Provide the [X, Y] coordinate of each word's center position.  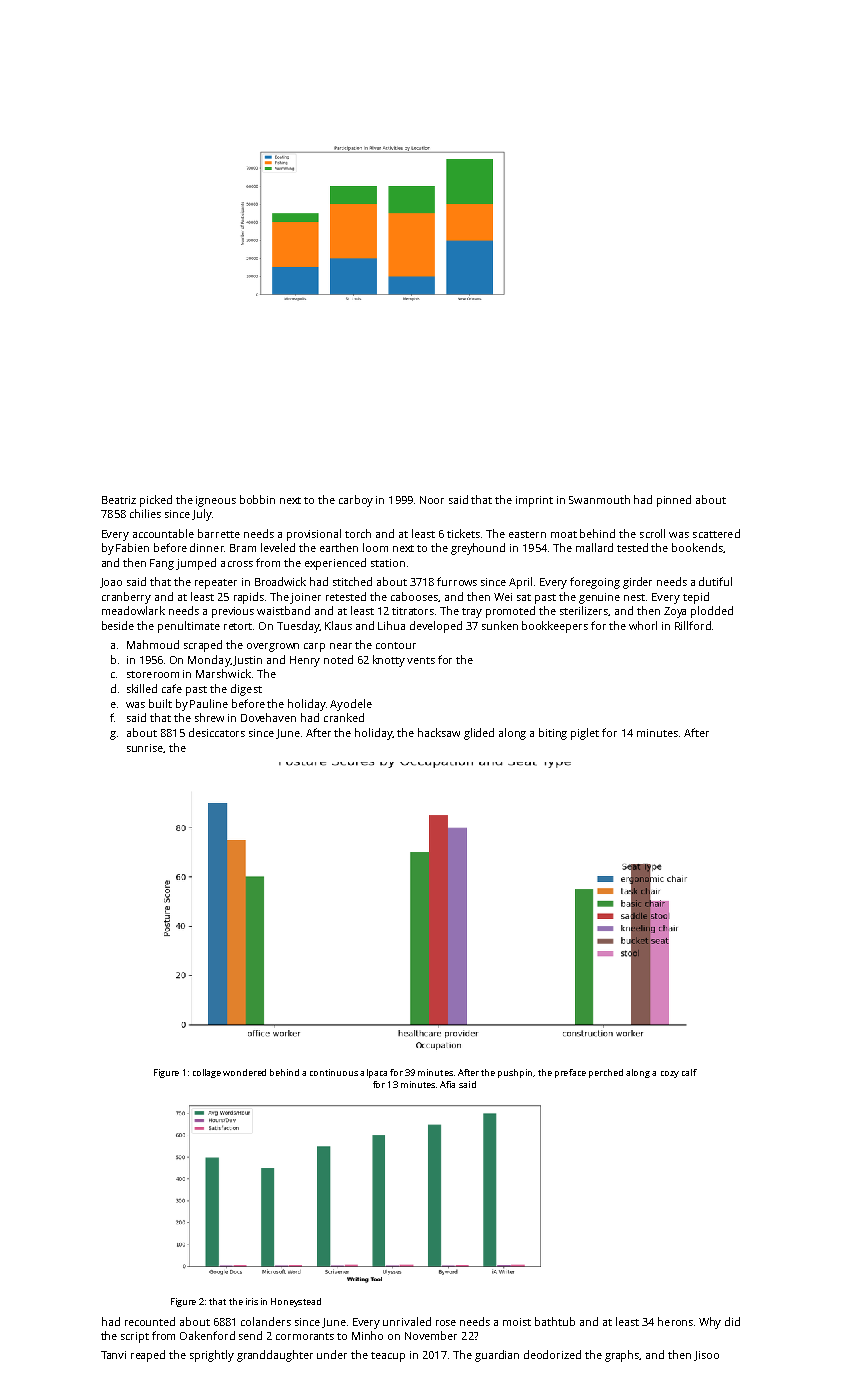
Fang [162, 564]
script [135, 1337]
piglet [585, 734]
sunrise [145, 748]
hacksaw [439, 732]
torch [358, 533]
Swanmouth [599, 499]
